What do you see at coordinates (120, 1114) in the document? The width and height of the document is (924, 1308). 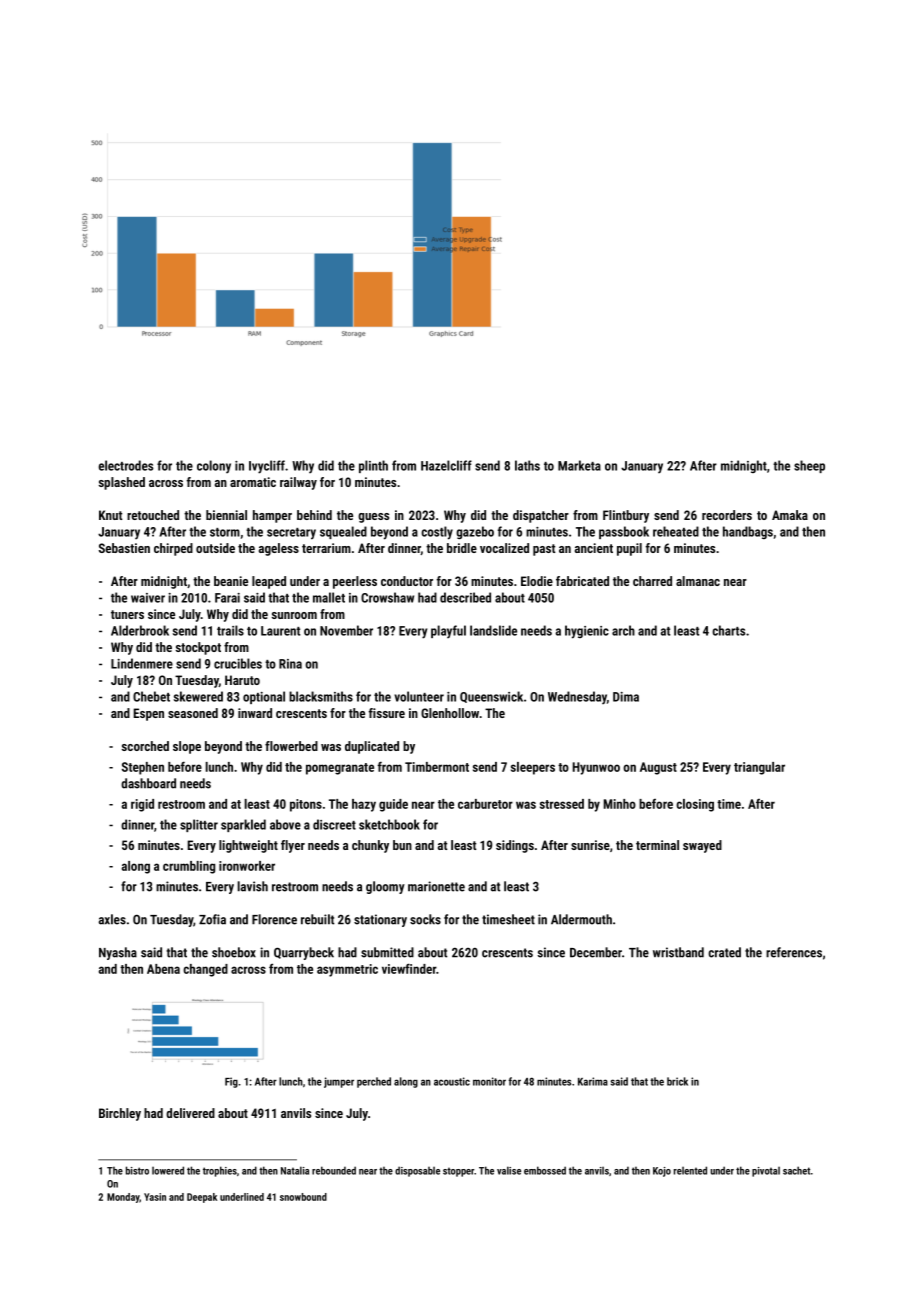 I see `Birchley` at bounding box center [120, 1114].
